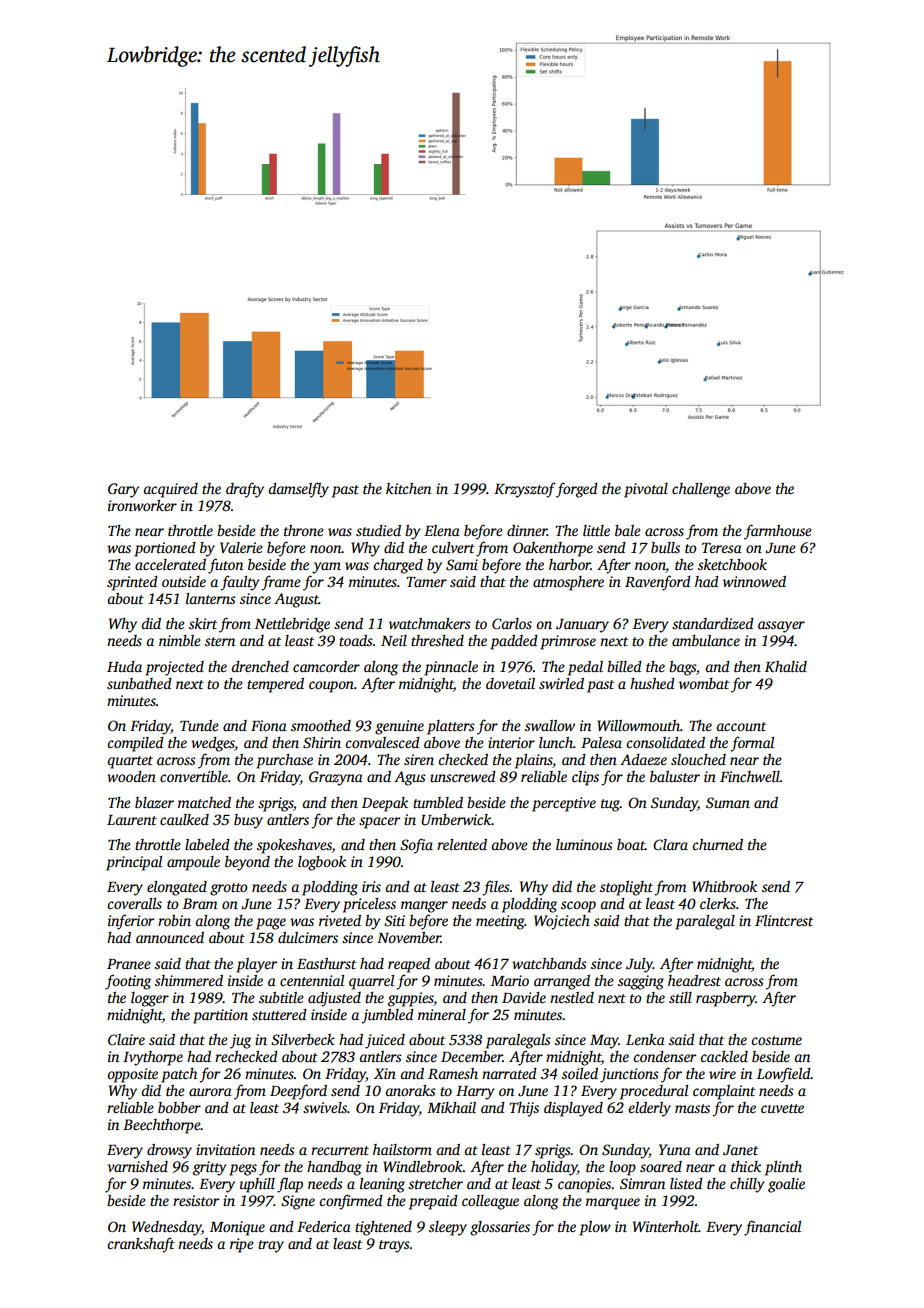  I want to click on spacer, so click(379, 823).
